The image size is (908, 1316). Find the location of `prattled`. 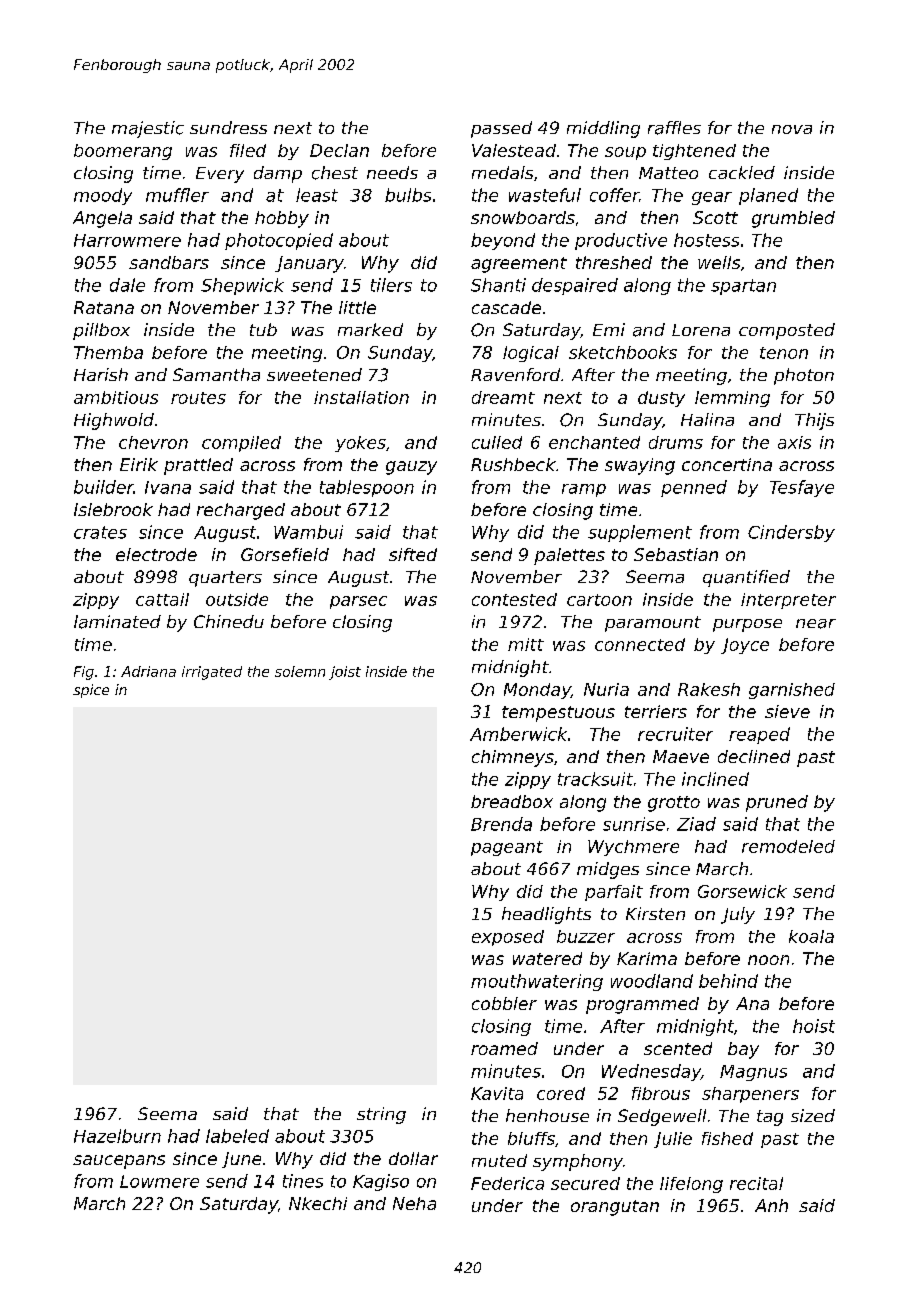

prattled is located at coordinates (198, 466).
